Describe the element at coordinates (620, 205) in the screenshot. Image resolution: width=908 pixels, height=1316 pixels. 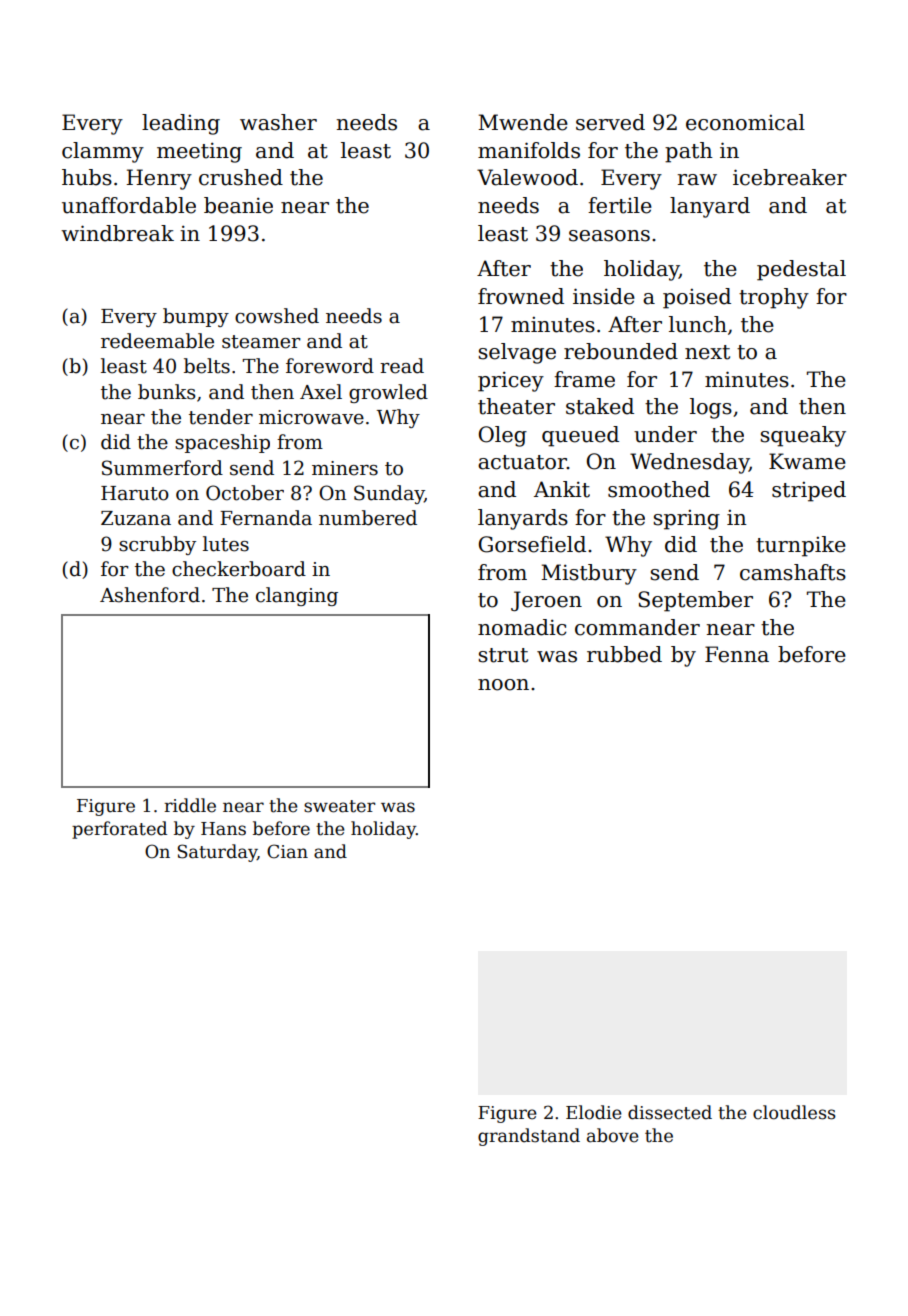
I see `fertile` at that location.
